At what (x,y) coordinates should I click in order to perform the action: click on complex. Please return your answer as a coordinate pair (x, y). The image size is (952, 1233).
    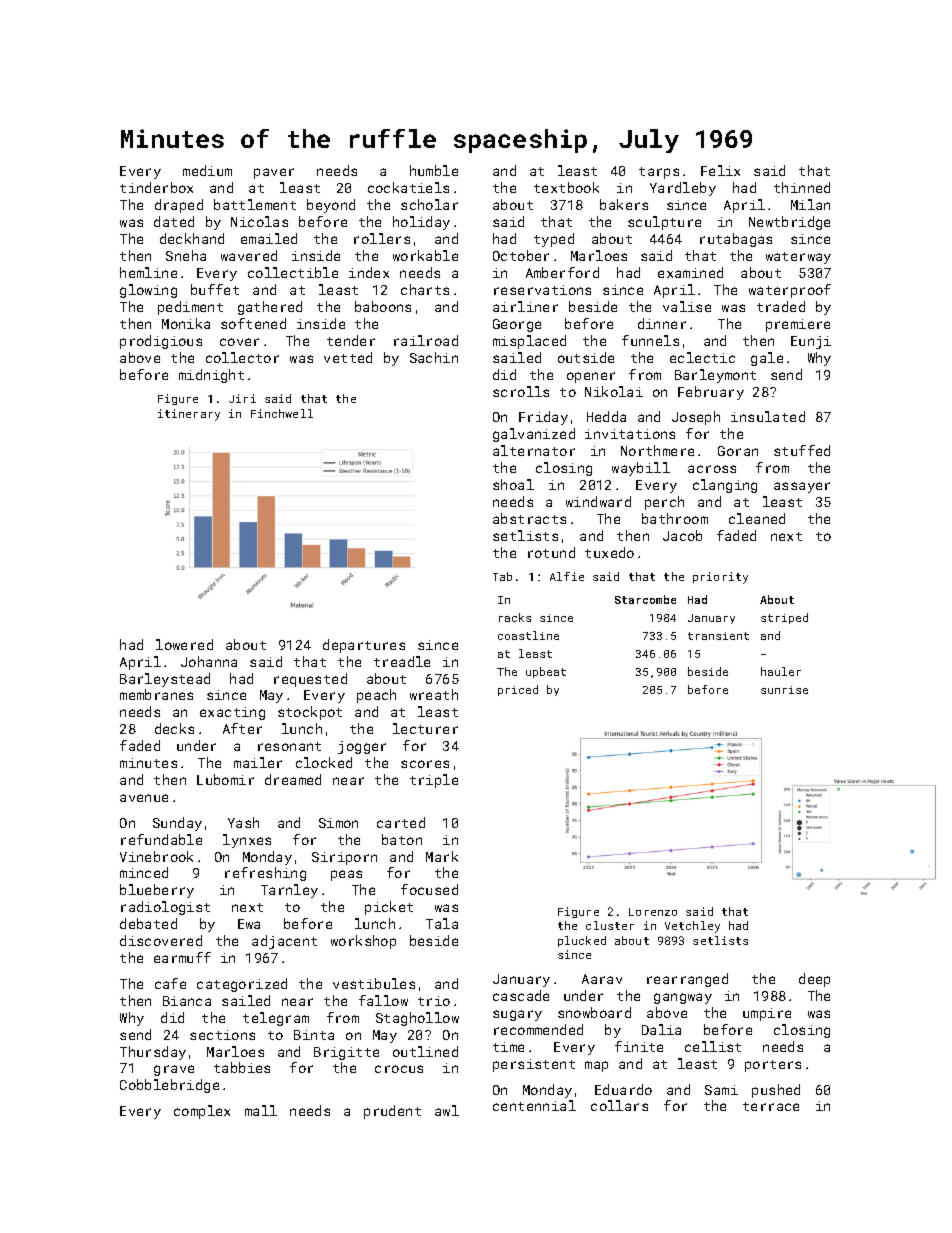
    Looking at the image, I should click on (202, 1112).
